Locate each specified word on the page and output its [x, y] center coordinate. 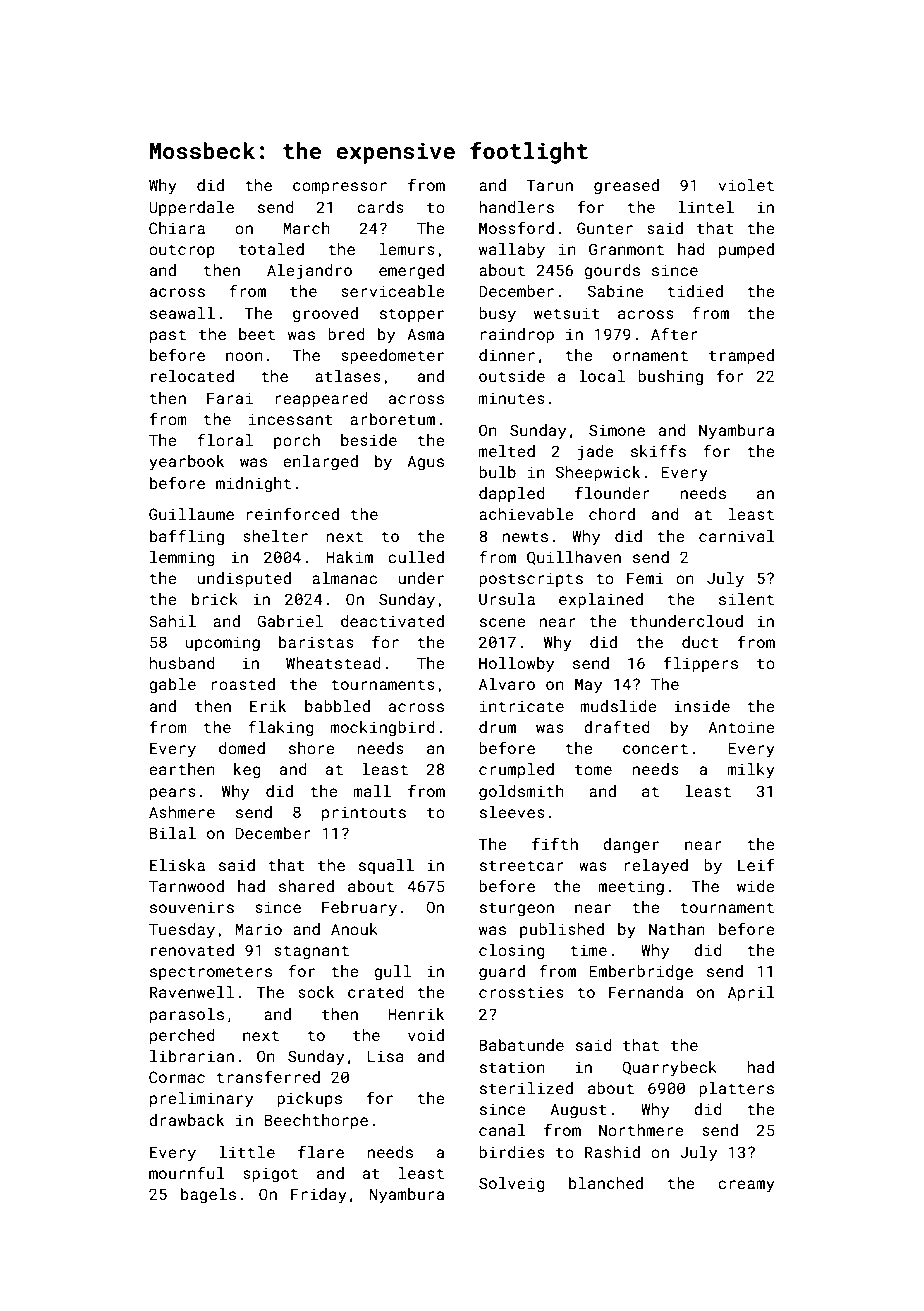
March [306, 228]
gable [172, 686]
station [512, 1067]
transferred [268, 1076]
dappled [512, 494]
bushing [670, 378]
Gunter [605, 228]
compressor [340, 188]
